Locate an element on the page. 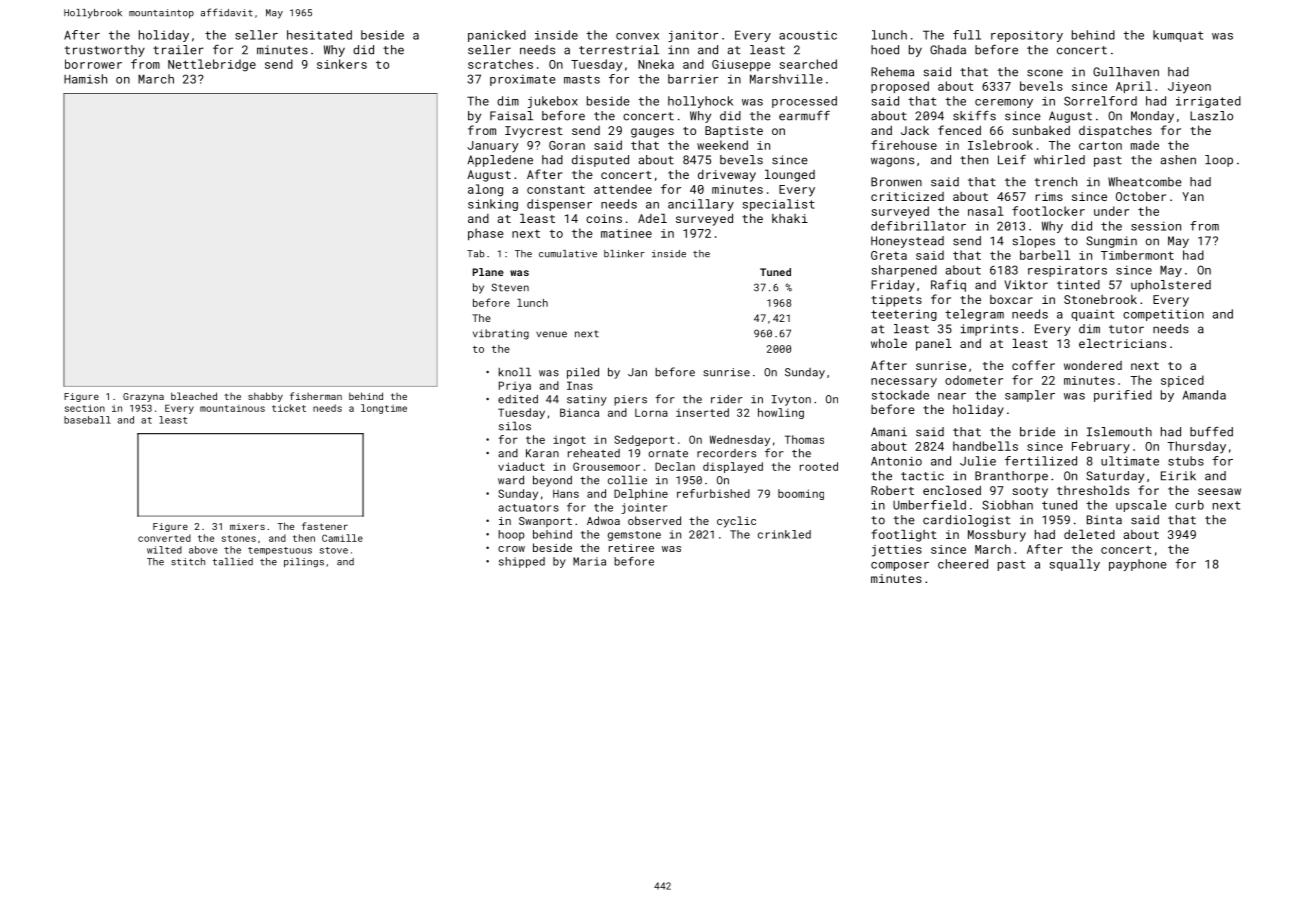  Tab is located at coordinates (475, 254).
